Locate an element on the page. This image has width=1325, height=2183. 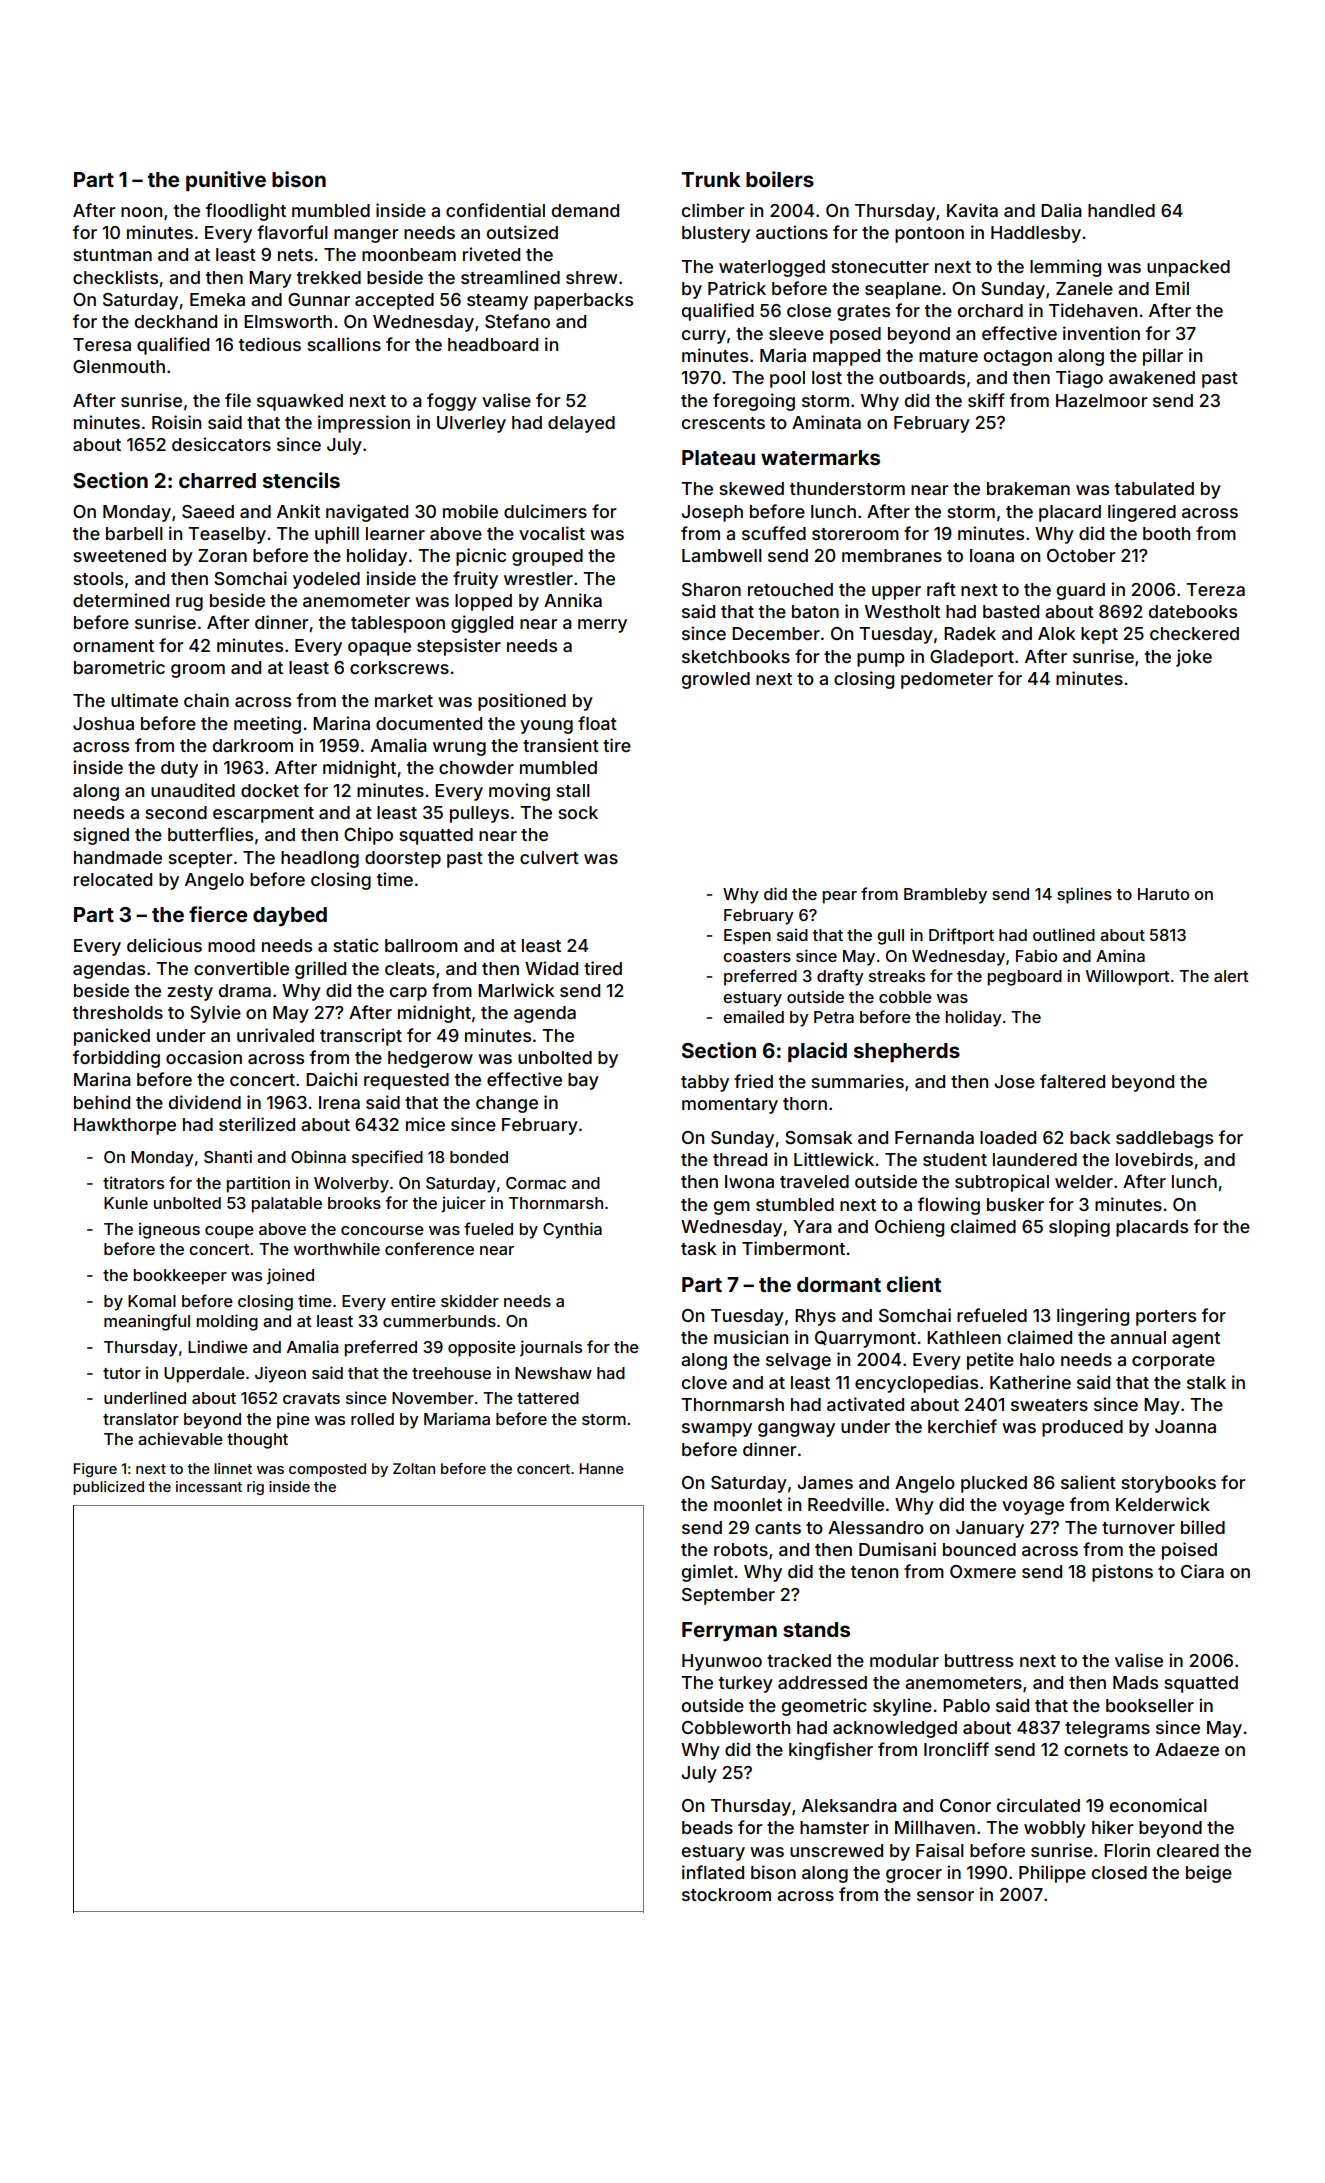
Haddlesby is located at coordinates (1036, 234).
